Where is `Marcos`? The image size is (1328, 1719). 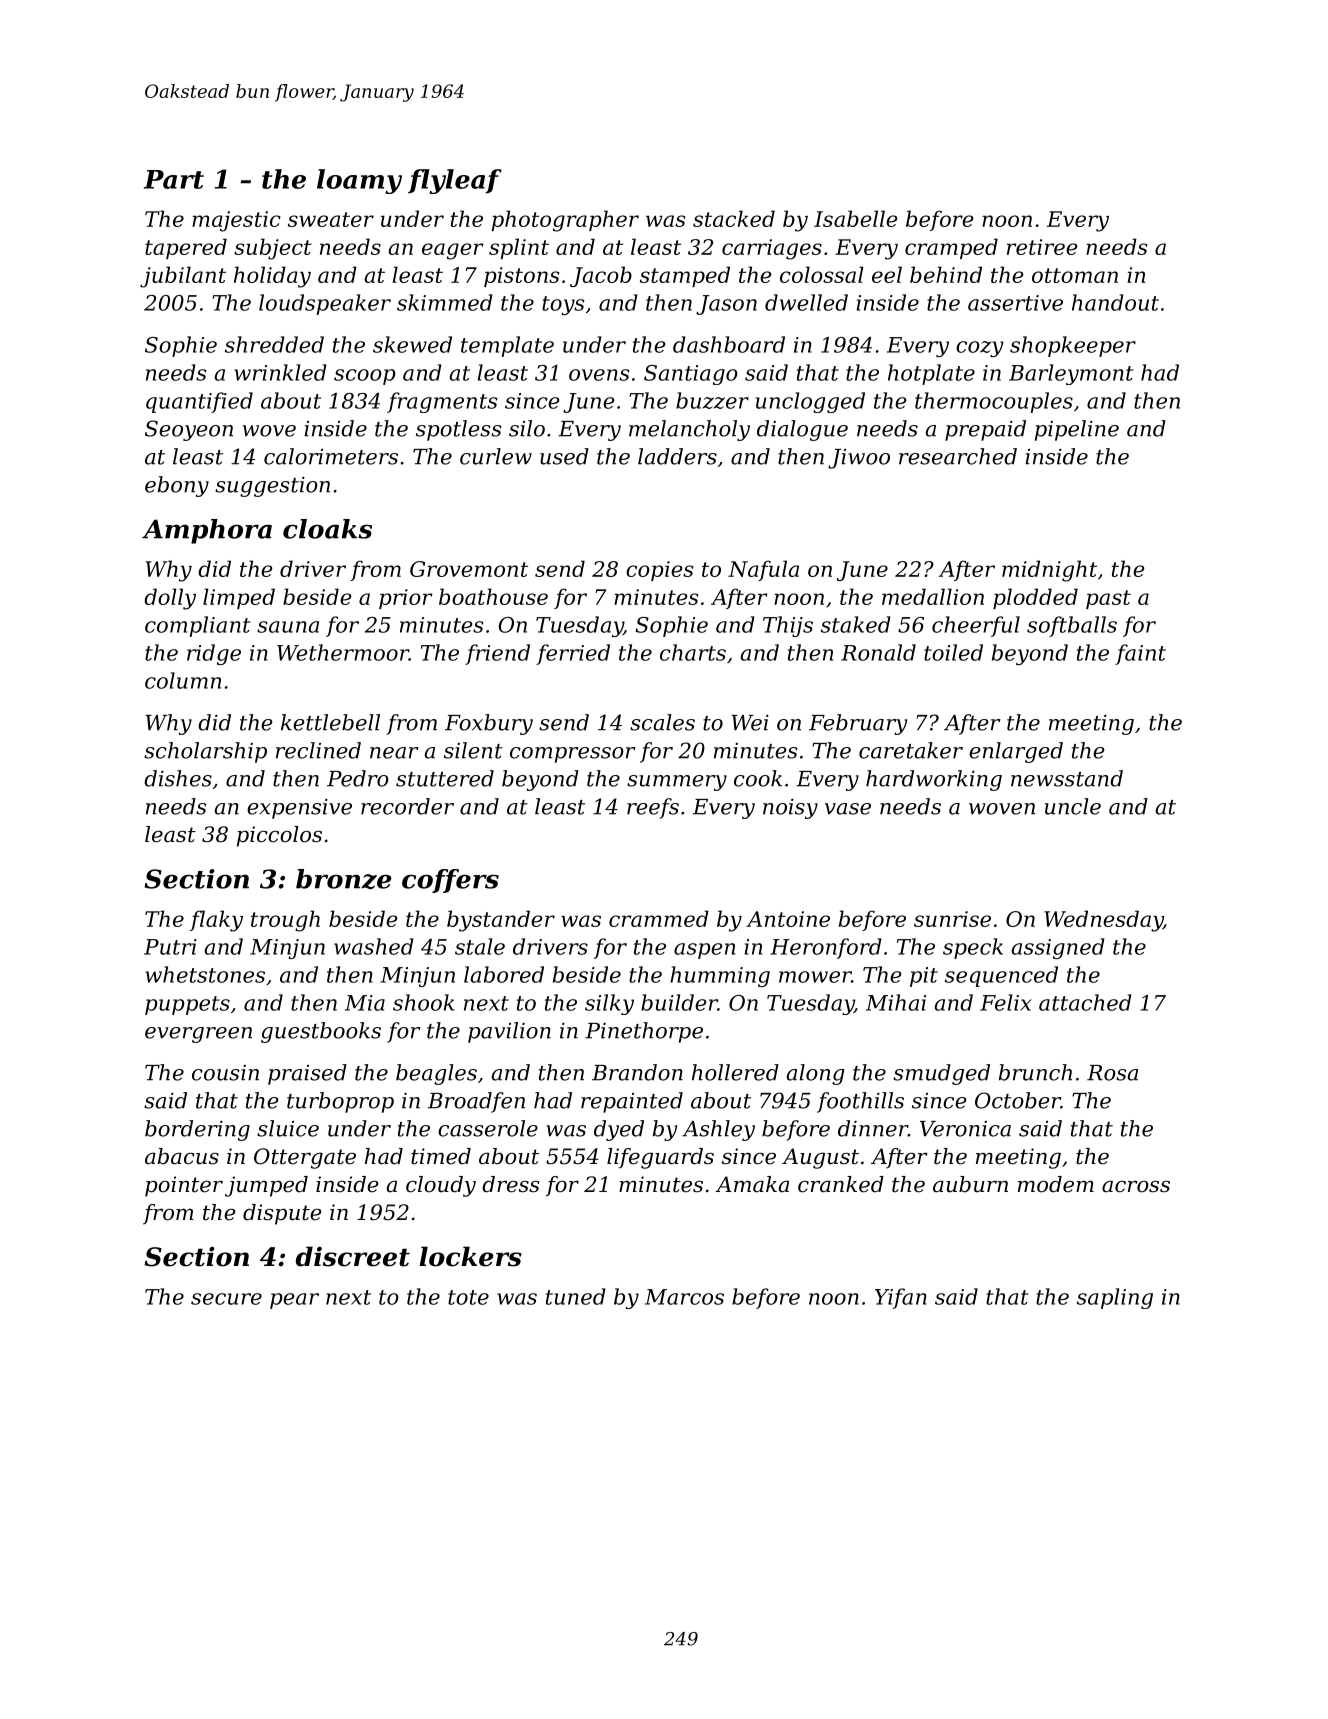 Marcos is located at coordinates (684, 1297).
